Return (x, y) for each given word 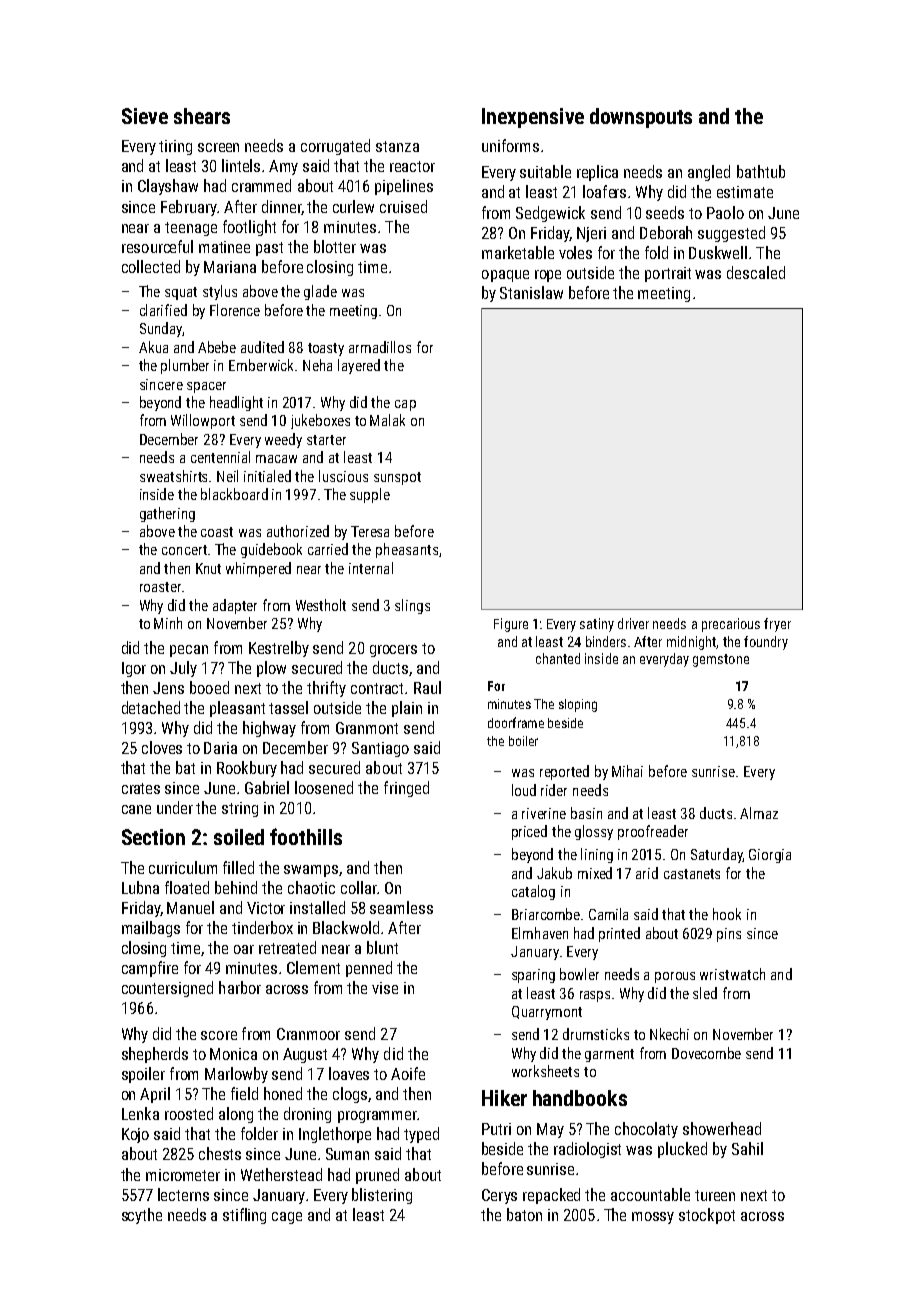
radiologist (587, 1150)
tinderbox (262, 927)
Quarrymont (547, 1013)
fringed (406, 789)
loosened (324, 787)
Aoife (408, 1073)
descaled (756, 272)
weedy (283, 440)
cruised (403, 206)
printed (619, 934)
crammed (261, 185)
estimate (745, 192)
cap (405, 405)
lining (597, 855)
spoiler (143, 1075)
